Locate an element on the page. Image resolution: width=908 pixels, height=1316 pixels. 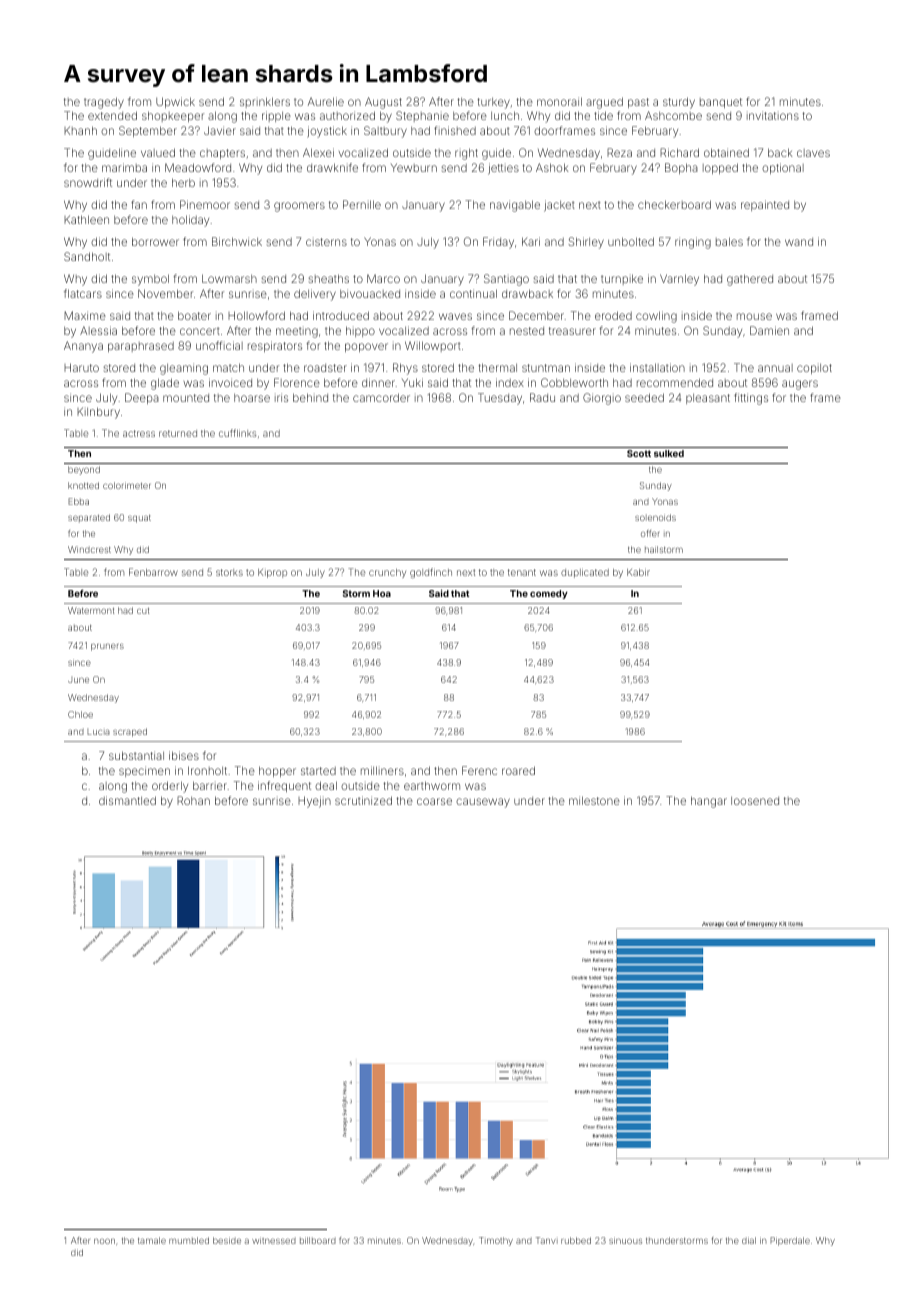
banquet is located at coordinates (721, 103).
